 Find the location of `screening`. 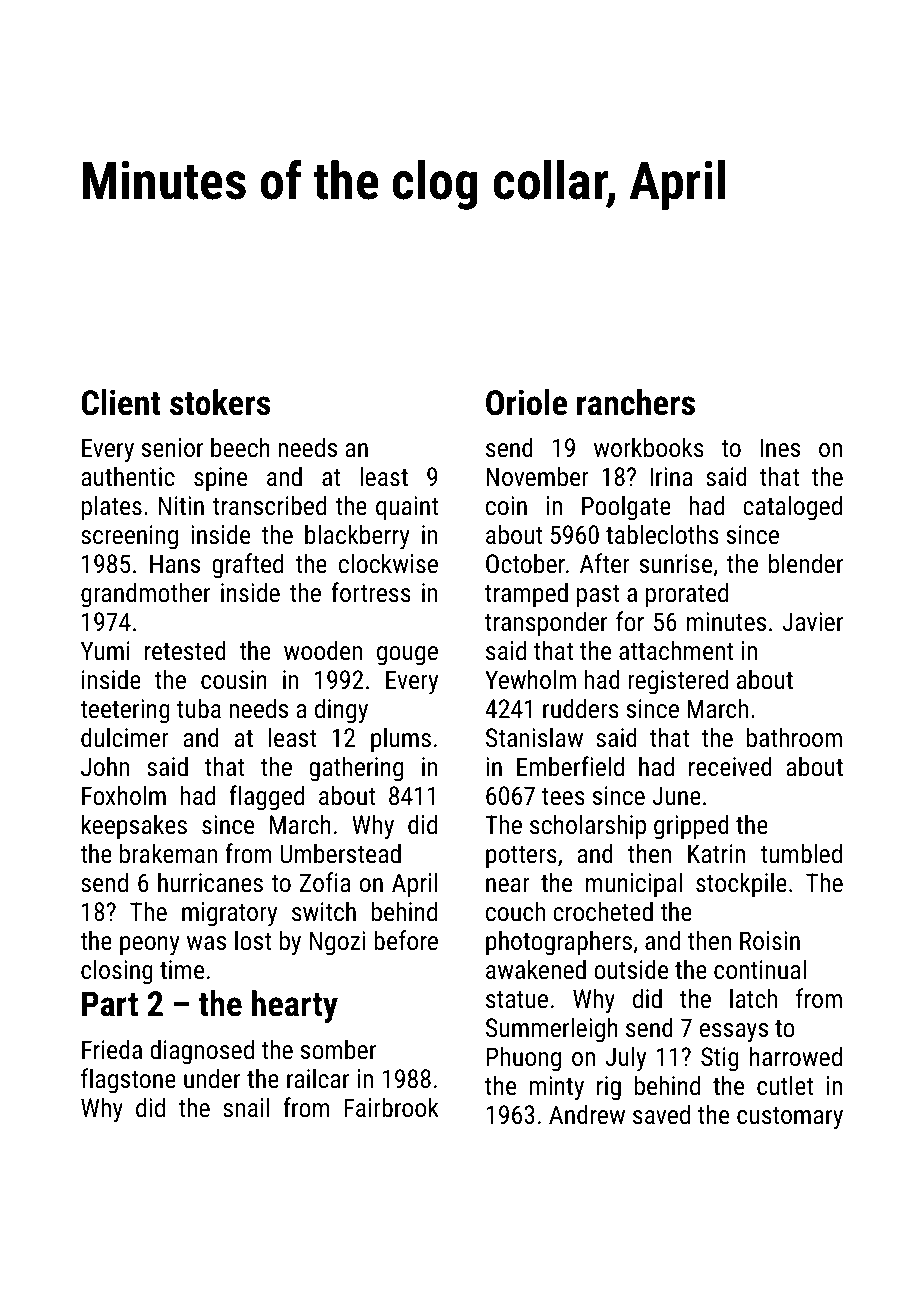

screening is located at coordinates (129, 537).
